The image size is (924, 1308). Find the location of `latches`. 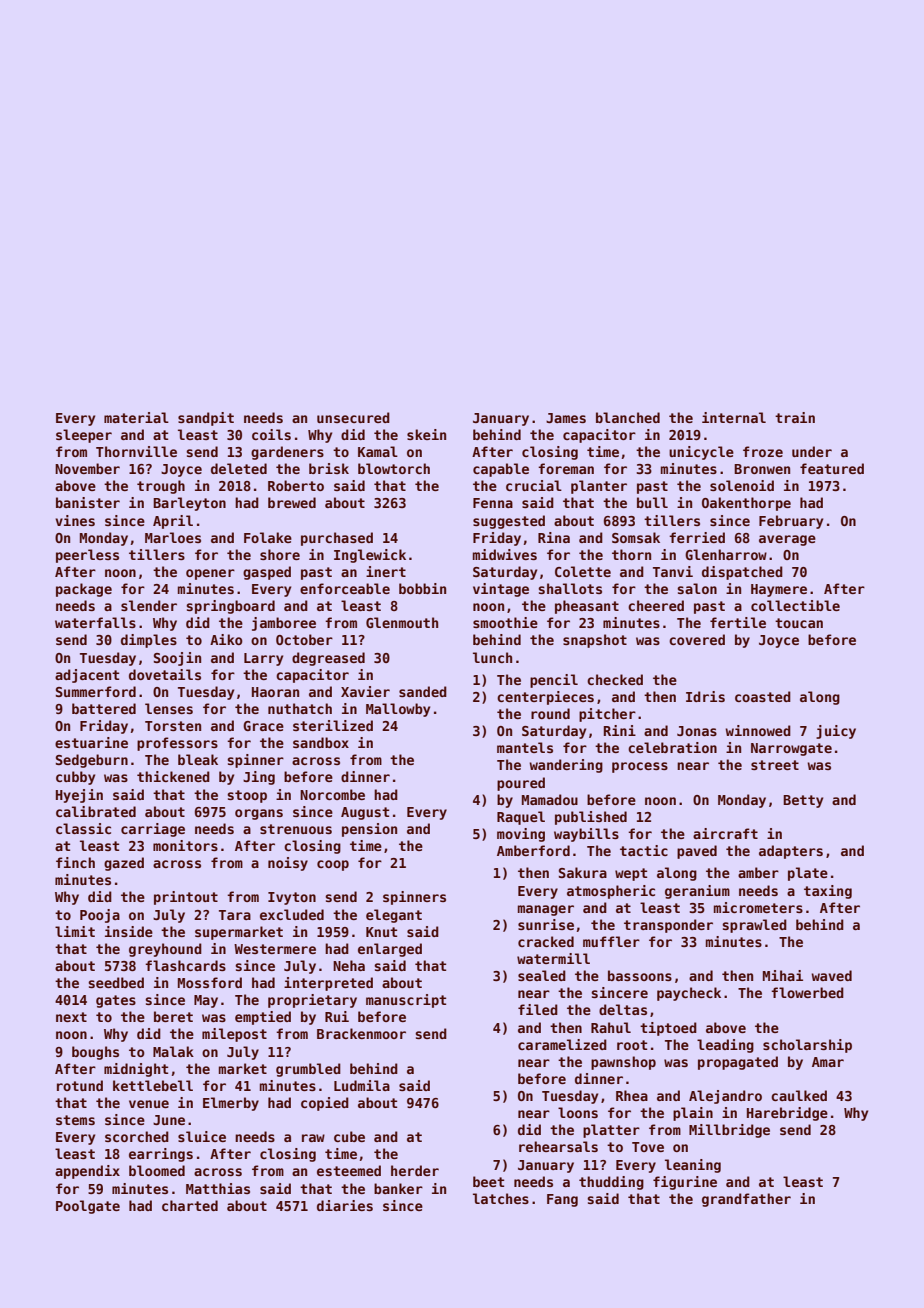

latches is located at coordinates (501, 1198).
